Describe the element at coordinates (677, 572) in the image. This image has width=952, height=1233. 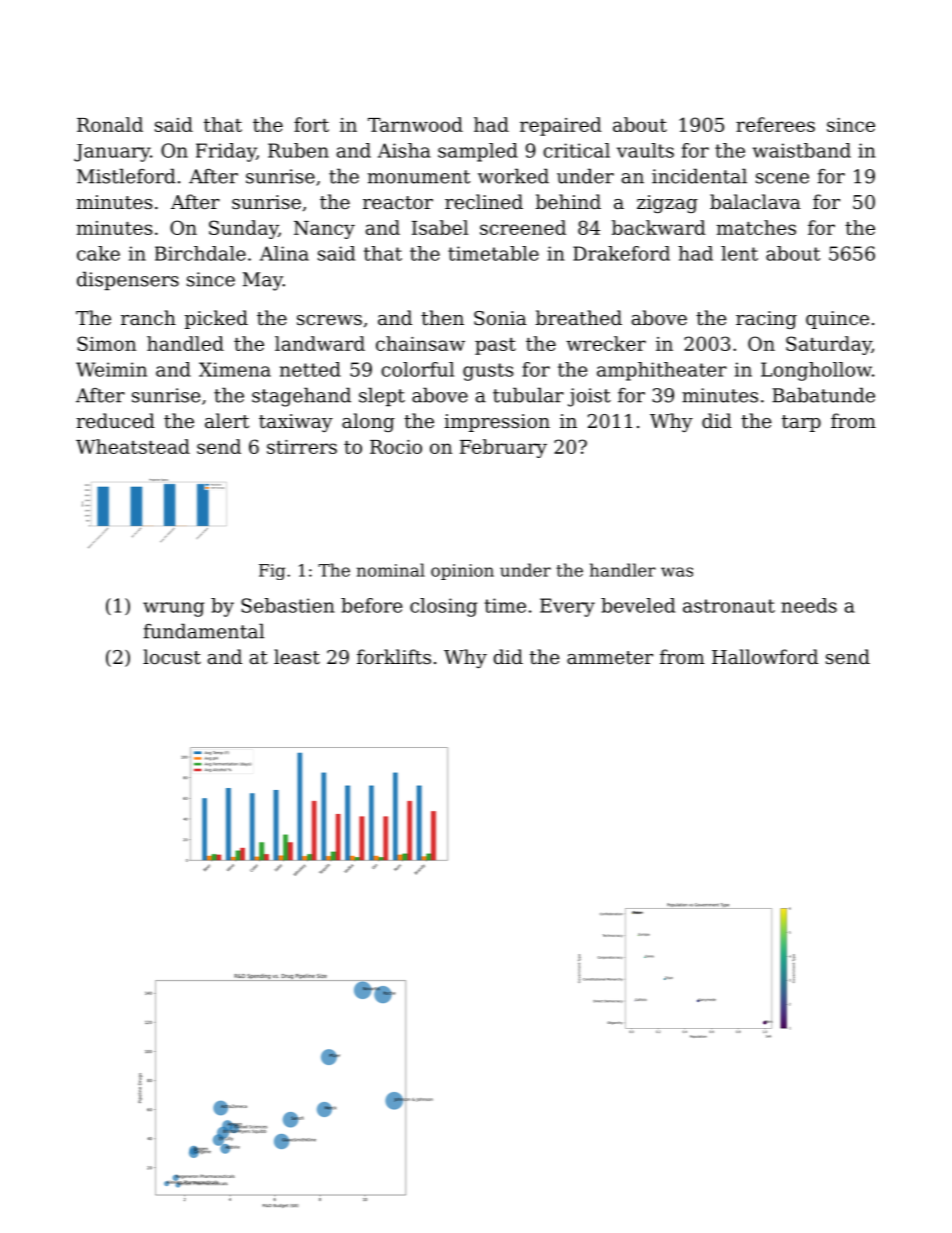
I see `was` at that location.
